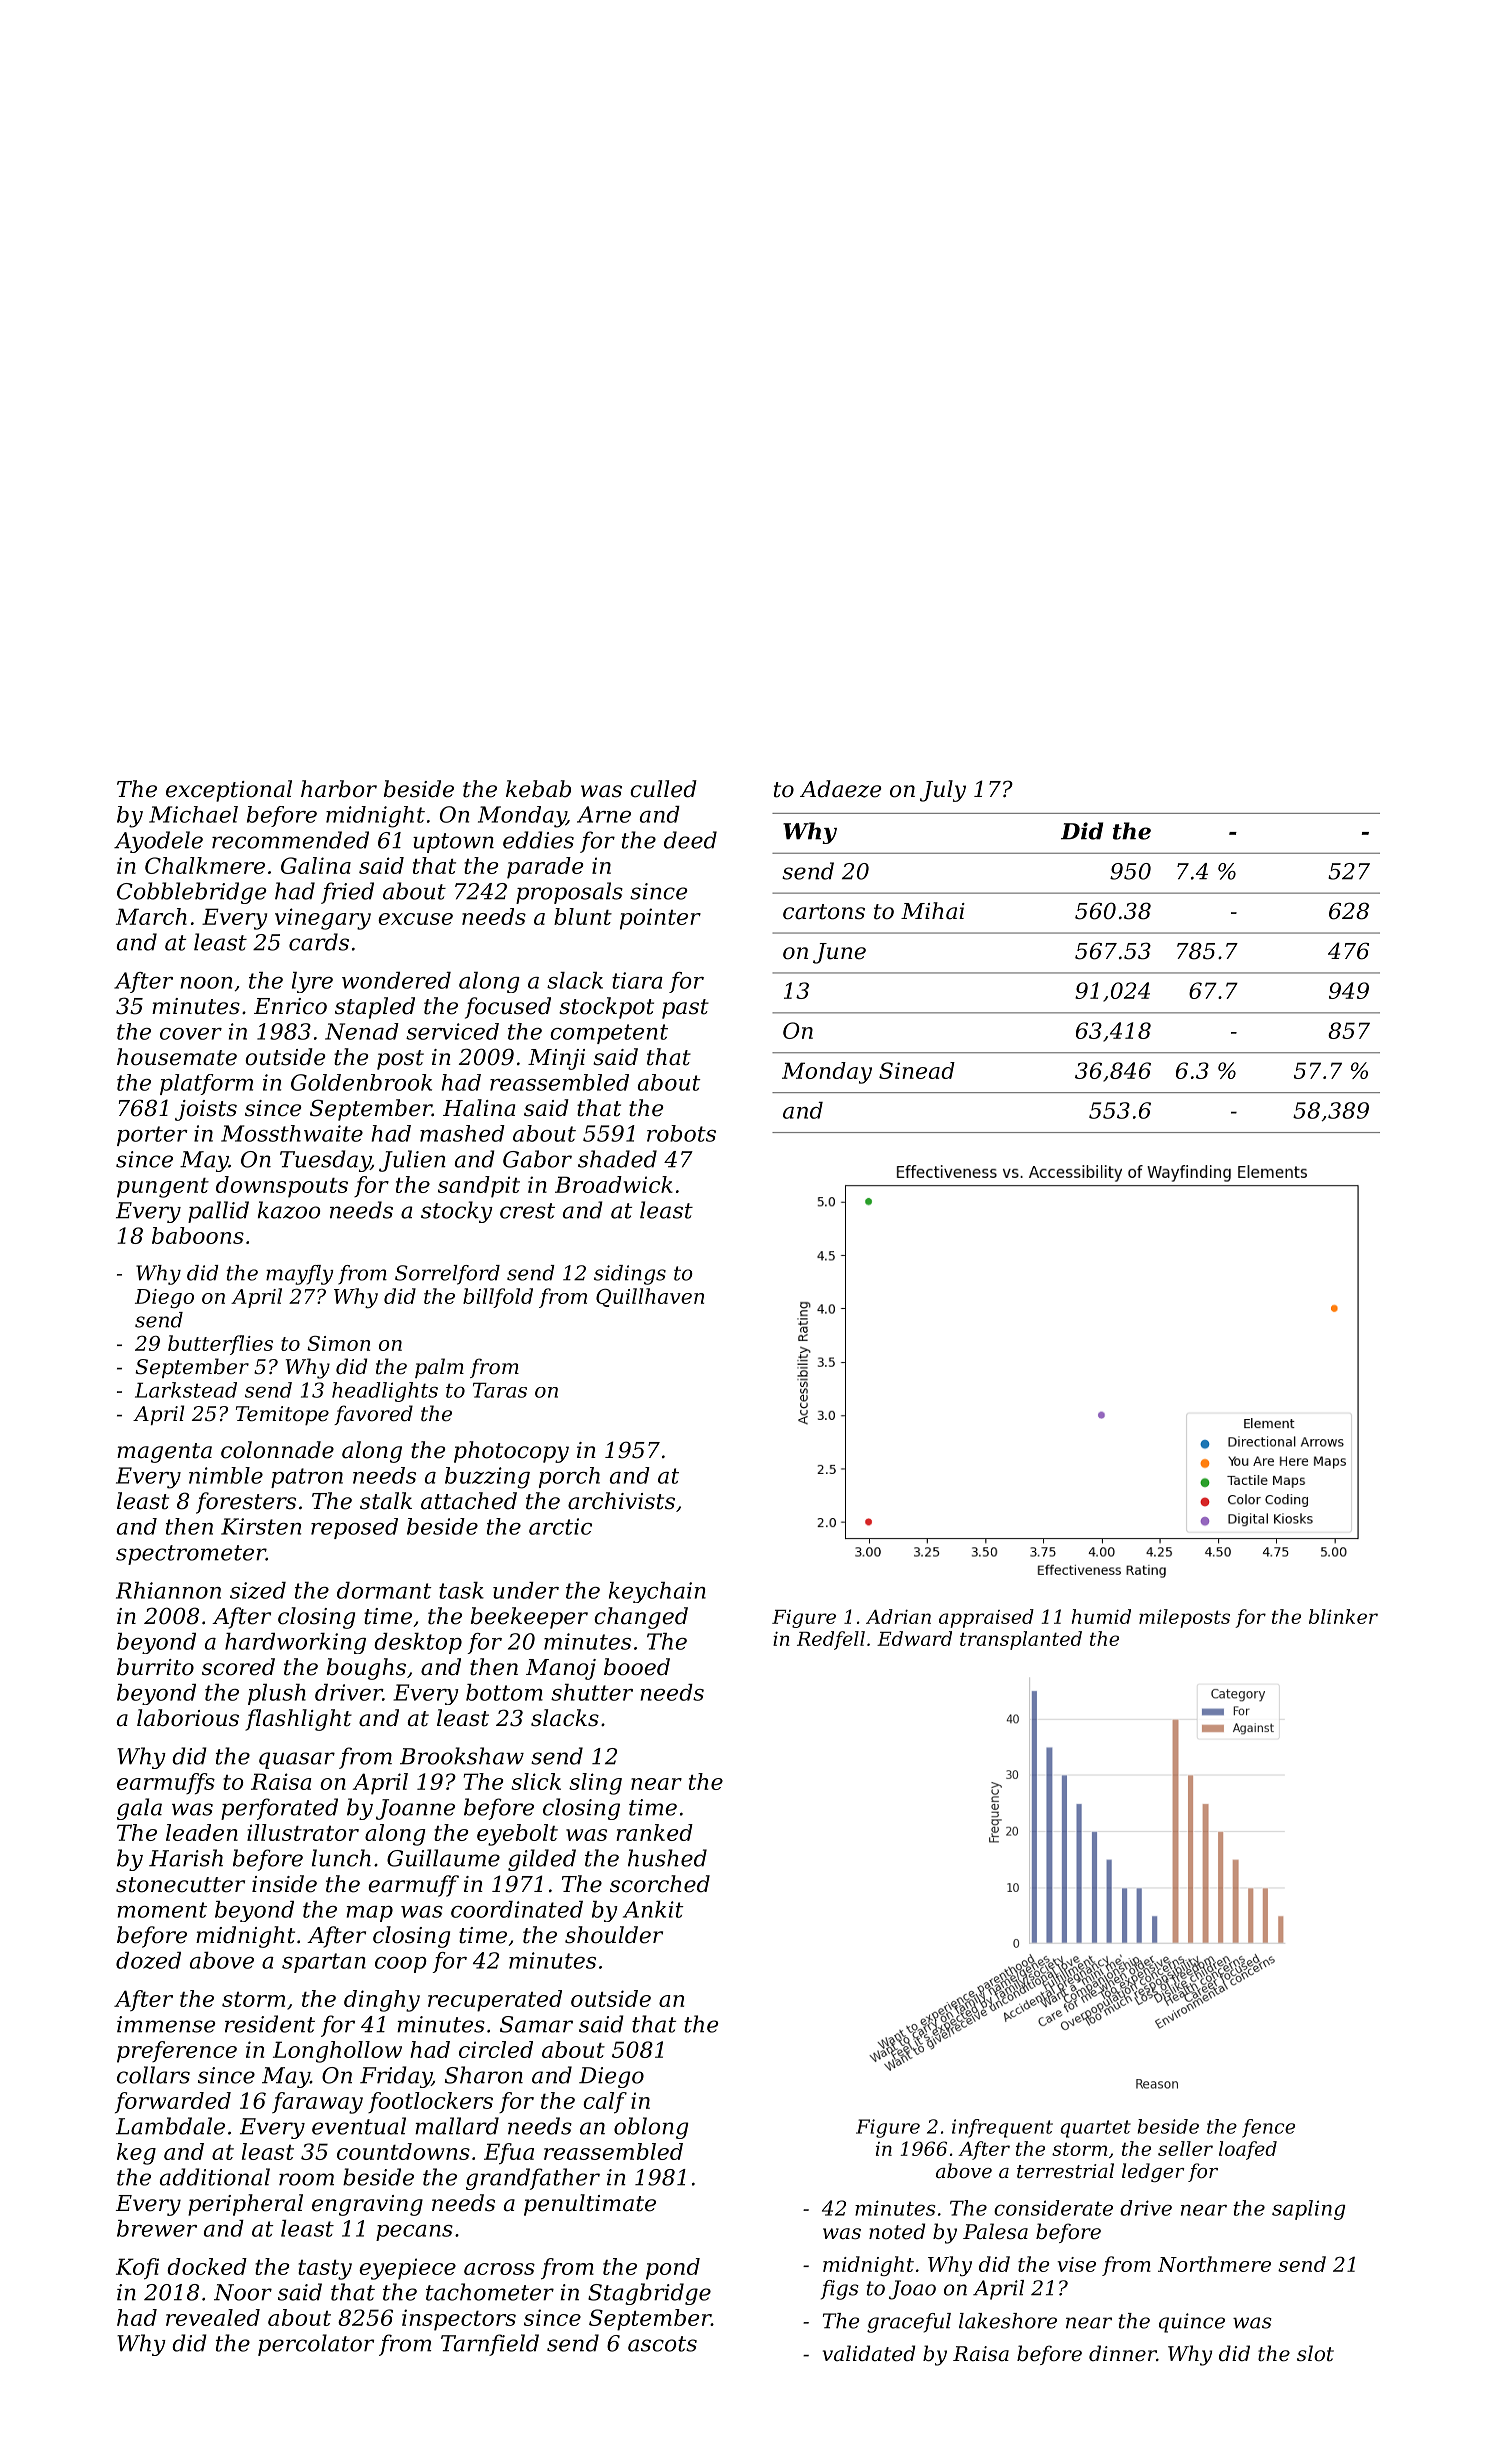  What do you see at coordinates (1343, 1616) in the screenshot?
I see `blinker` at bounding box center [1343, 1616].
